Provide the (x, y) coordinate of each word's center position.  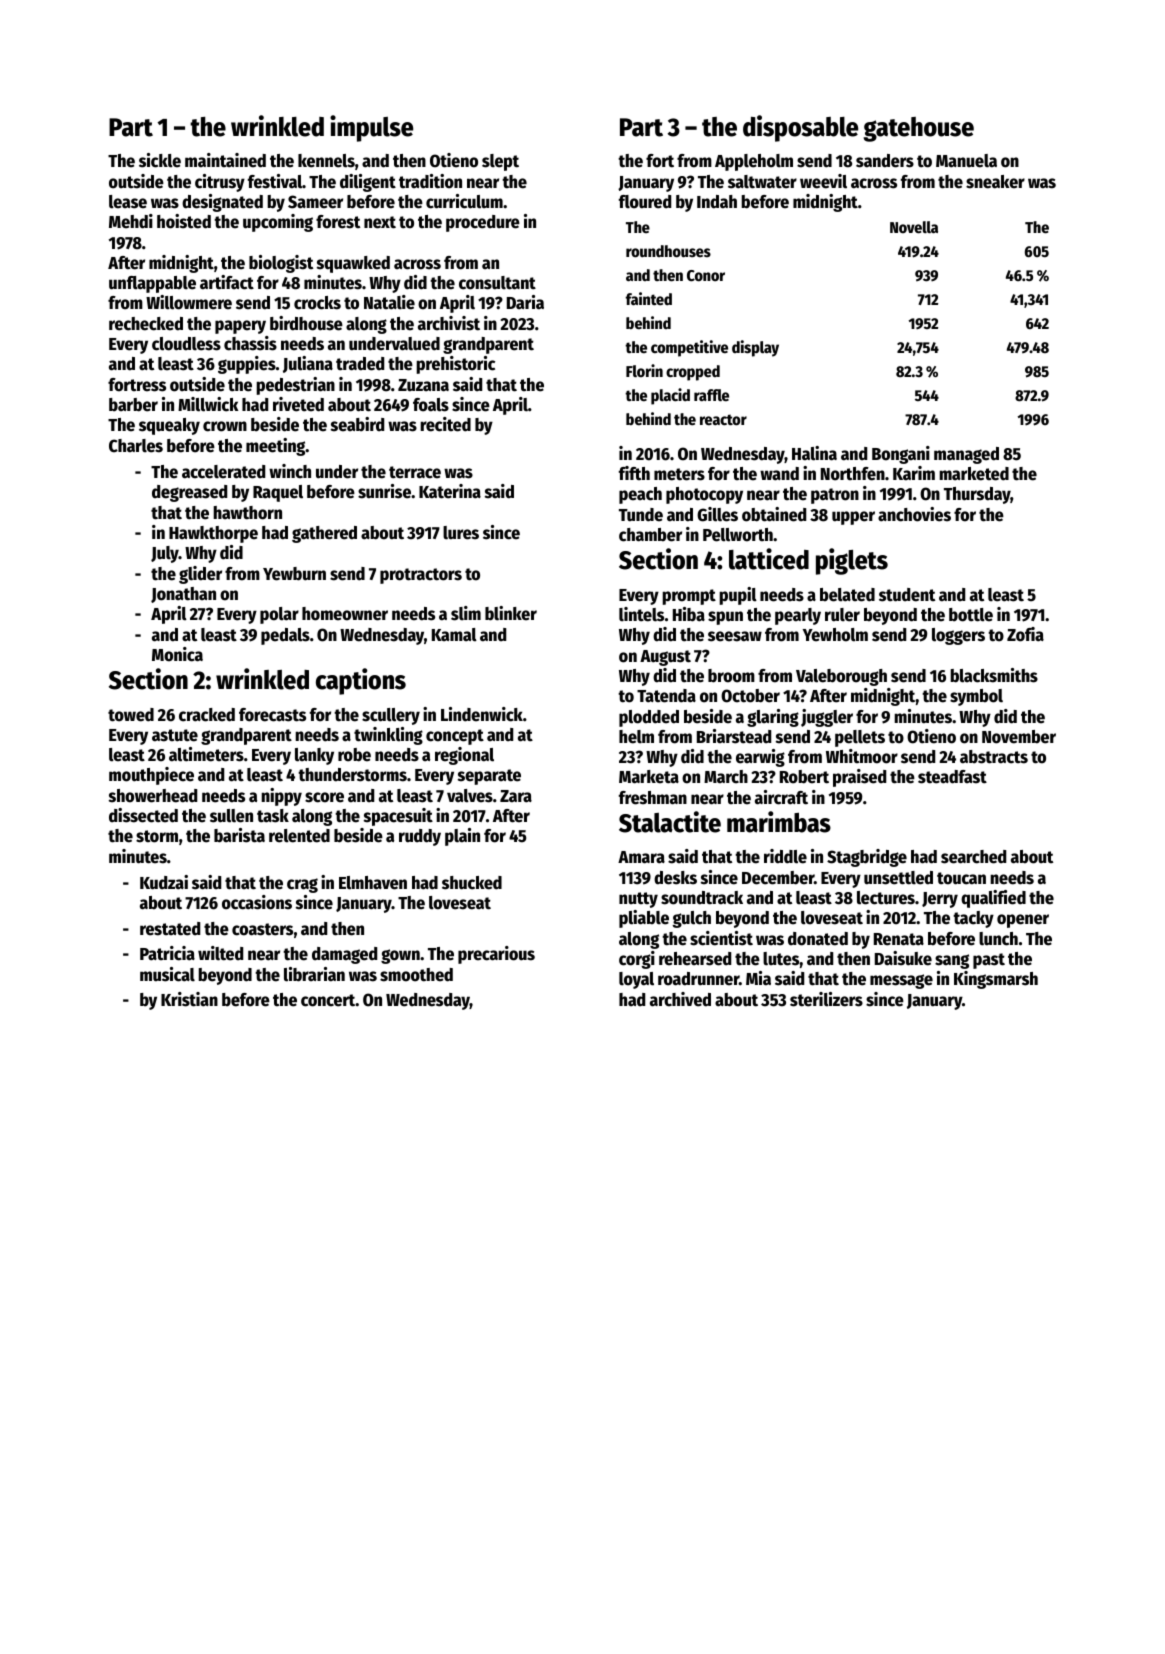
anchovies (914, 514)
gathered (324, 534)
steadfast (952, 777)
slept (500, 162)
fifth (634, 473)
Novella (914, 227)
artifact (227, 282)
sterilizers (826, 999)
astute (175, 735)
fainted (649, 299)
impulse (371, 128)
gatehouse (919, 129)
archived (680, 999)
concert (328, 1000)
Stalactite (670, 822)
